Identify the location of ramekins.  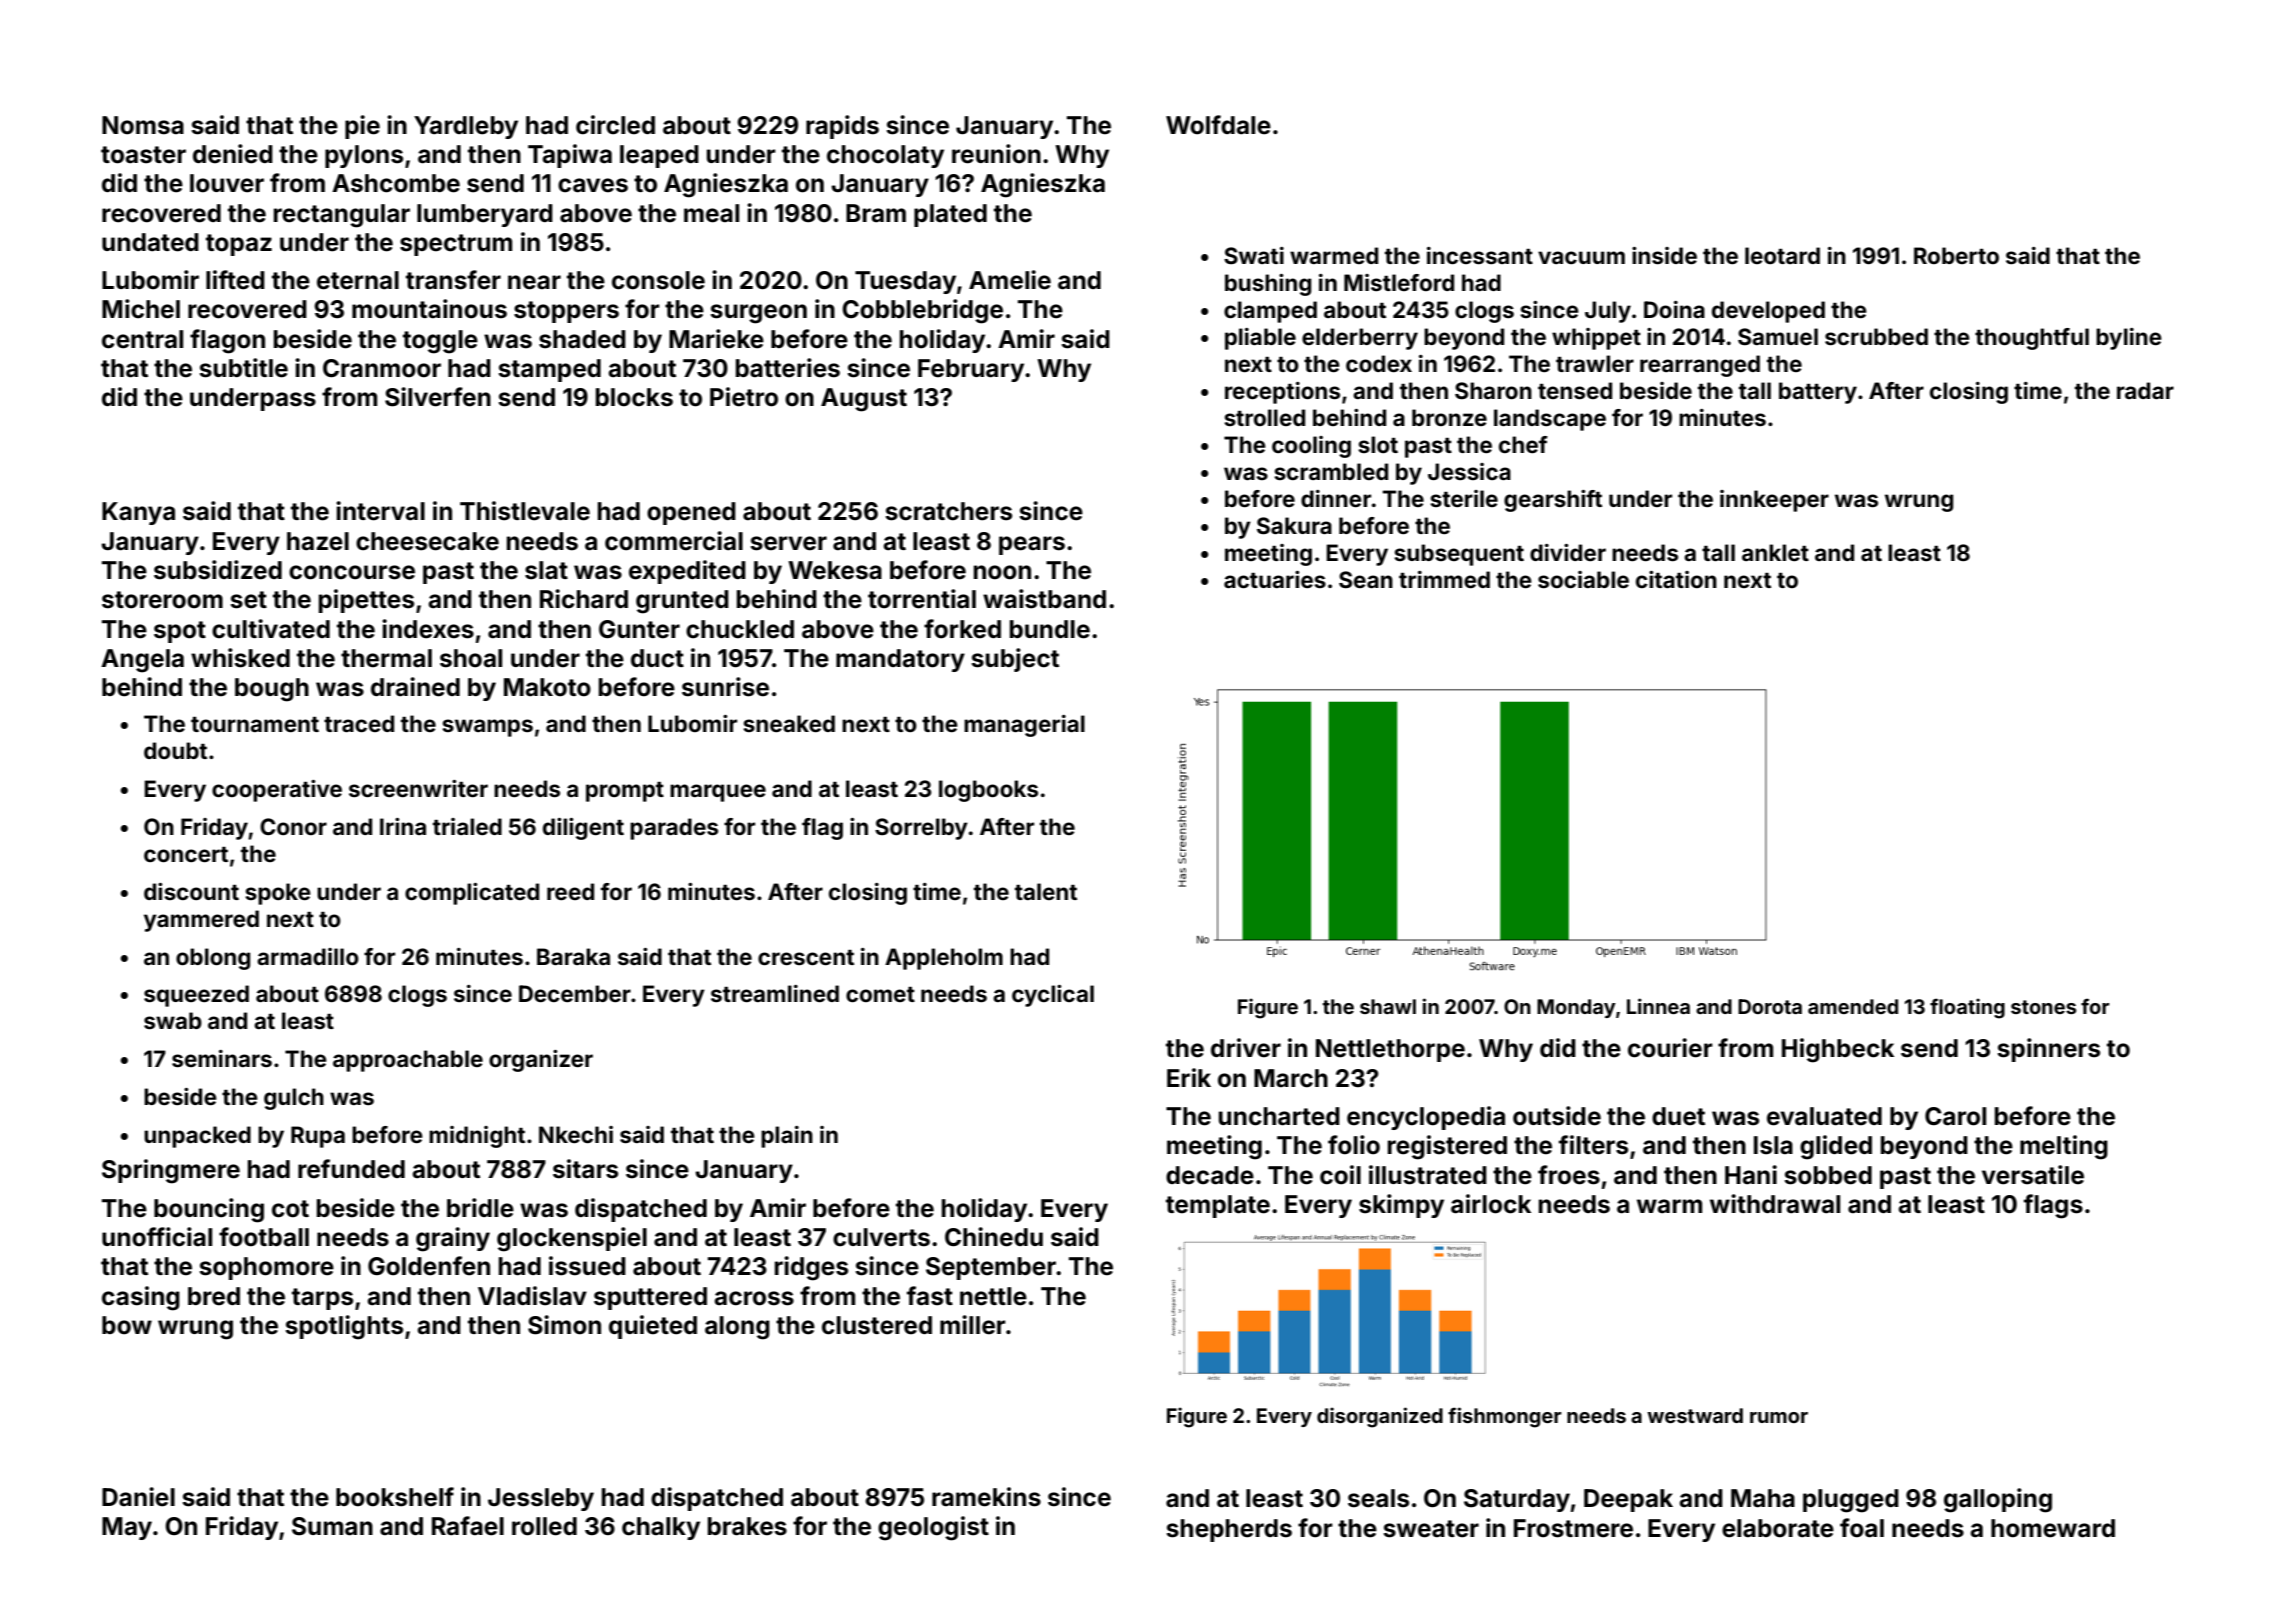
(986, 1497).
